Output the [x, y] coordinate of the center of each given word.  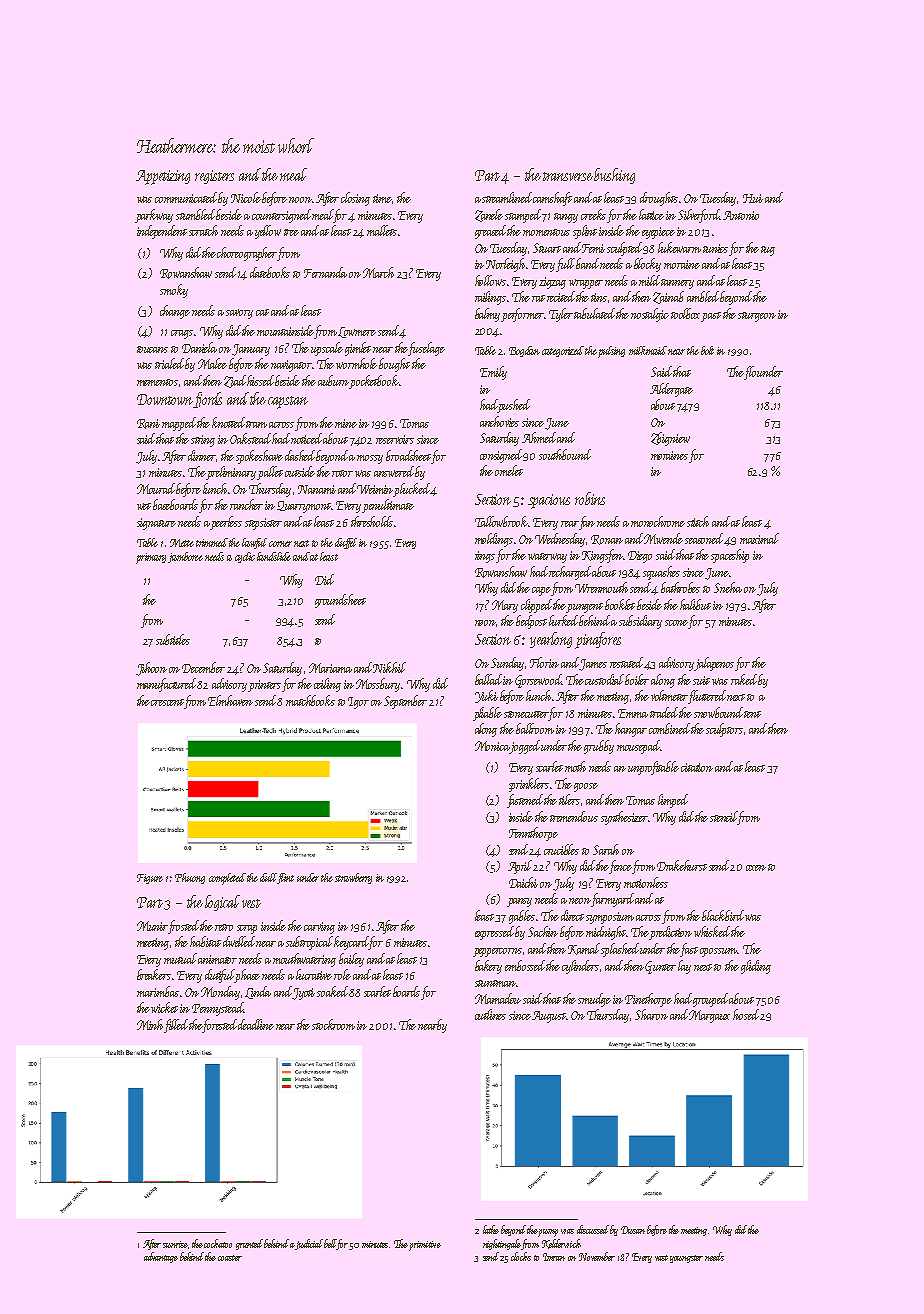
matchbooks [310, 700]
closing [355, 199]
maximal [759, 538]
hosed [746, 1014]
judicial [309, 1244]
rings [485, 557]
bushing [614, 176]
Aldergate [671, 390]
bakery [488, 967]
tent [753, 714]
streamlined [507, 197]
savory [239, 314]
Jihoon [151, 669]
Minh [150, 1024]
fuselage [427, 349]
